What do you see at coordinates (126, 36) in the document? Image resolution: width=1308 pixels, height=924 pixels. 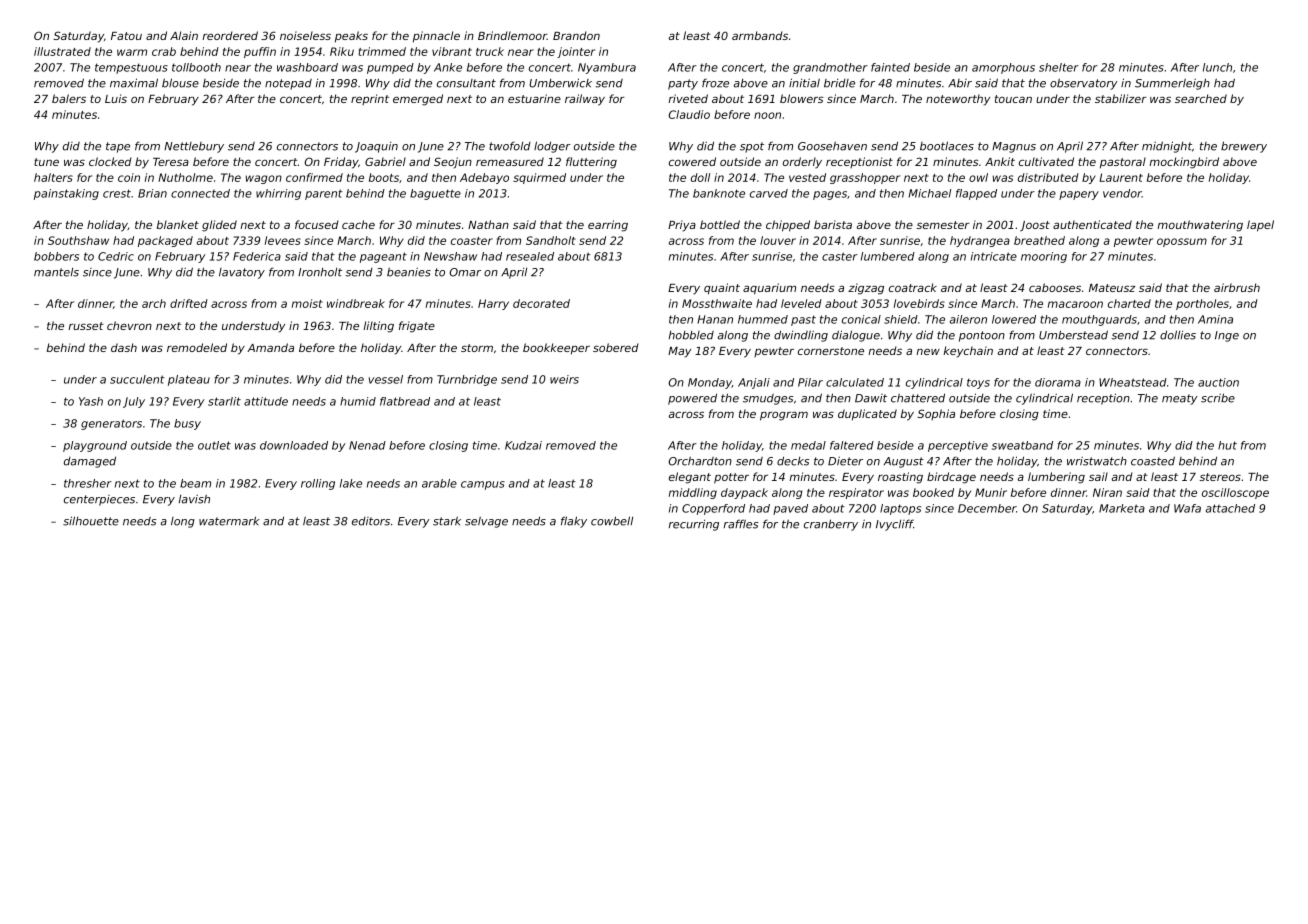 I see `Fatou` at bounding box center [126, 36].
